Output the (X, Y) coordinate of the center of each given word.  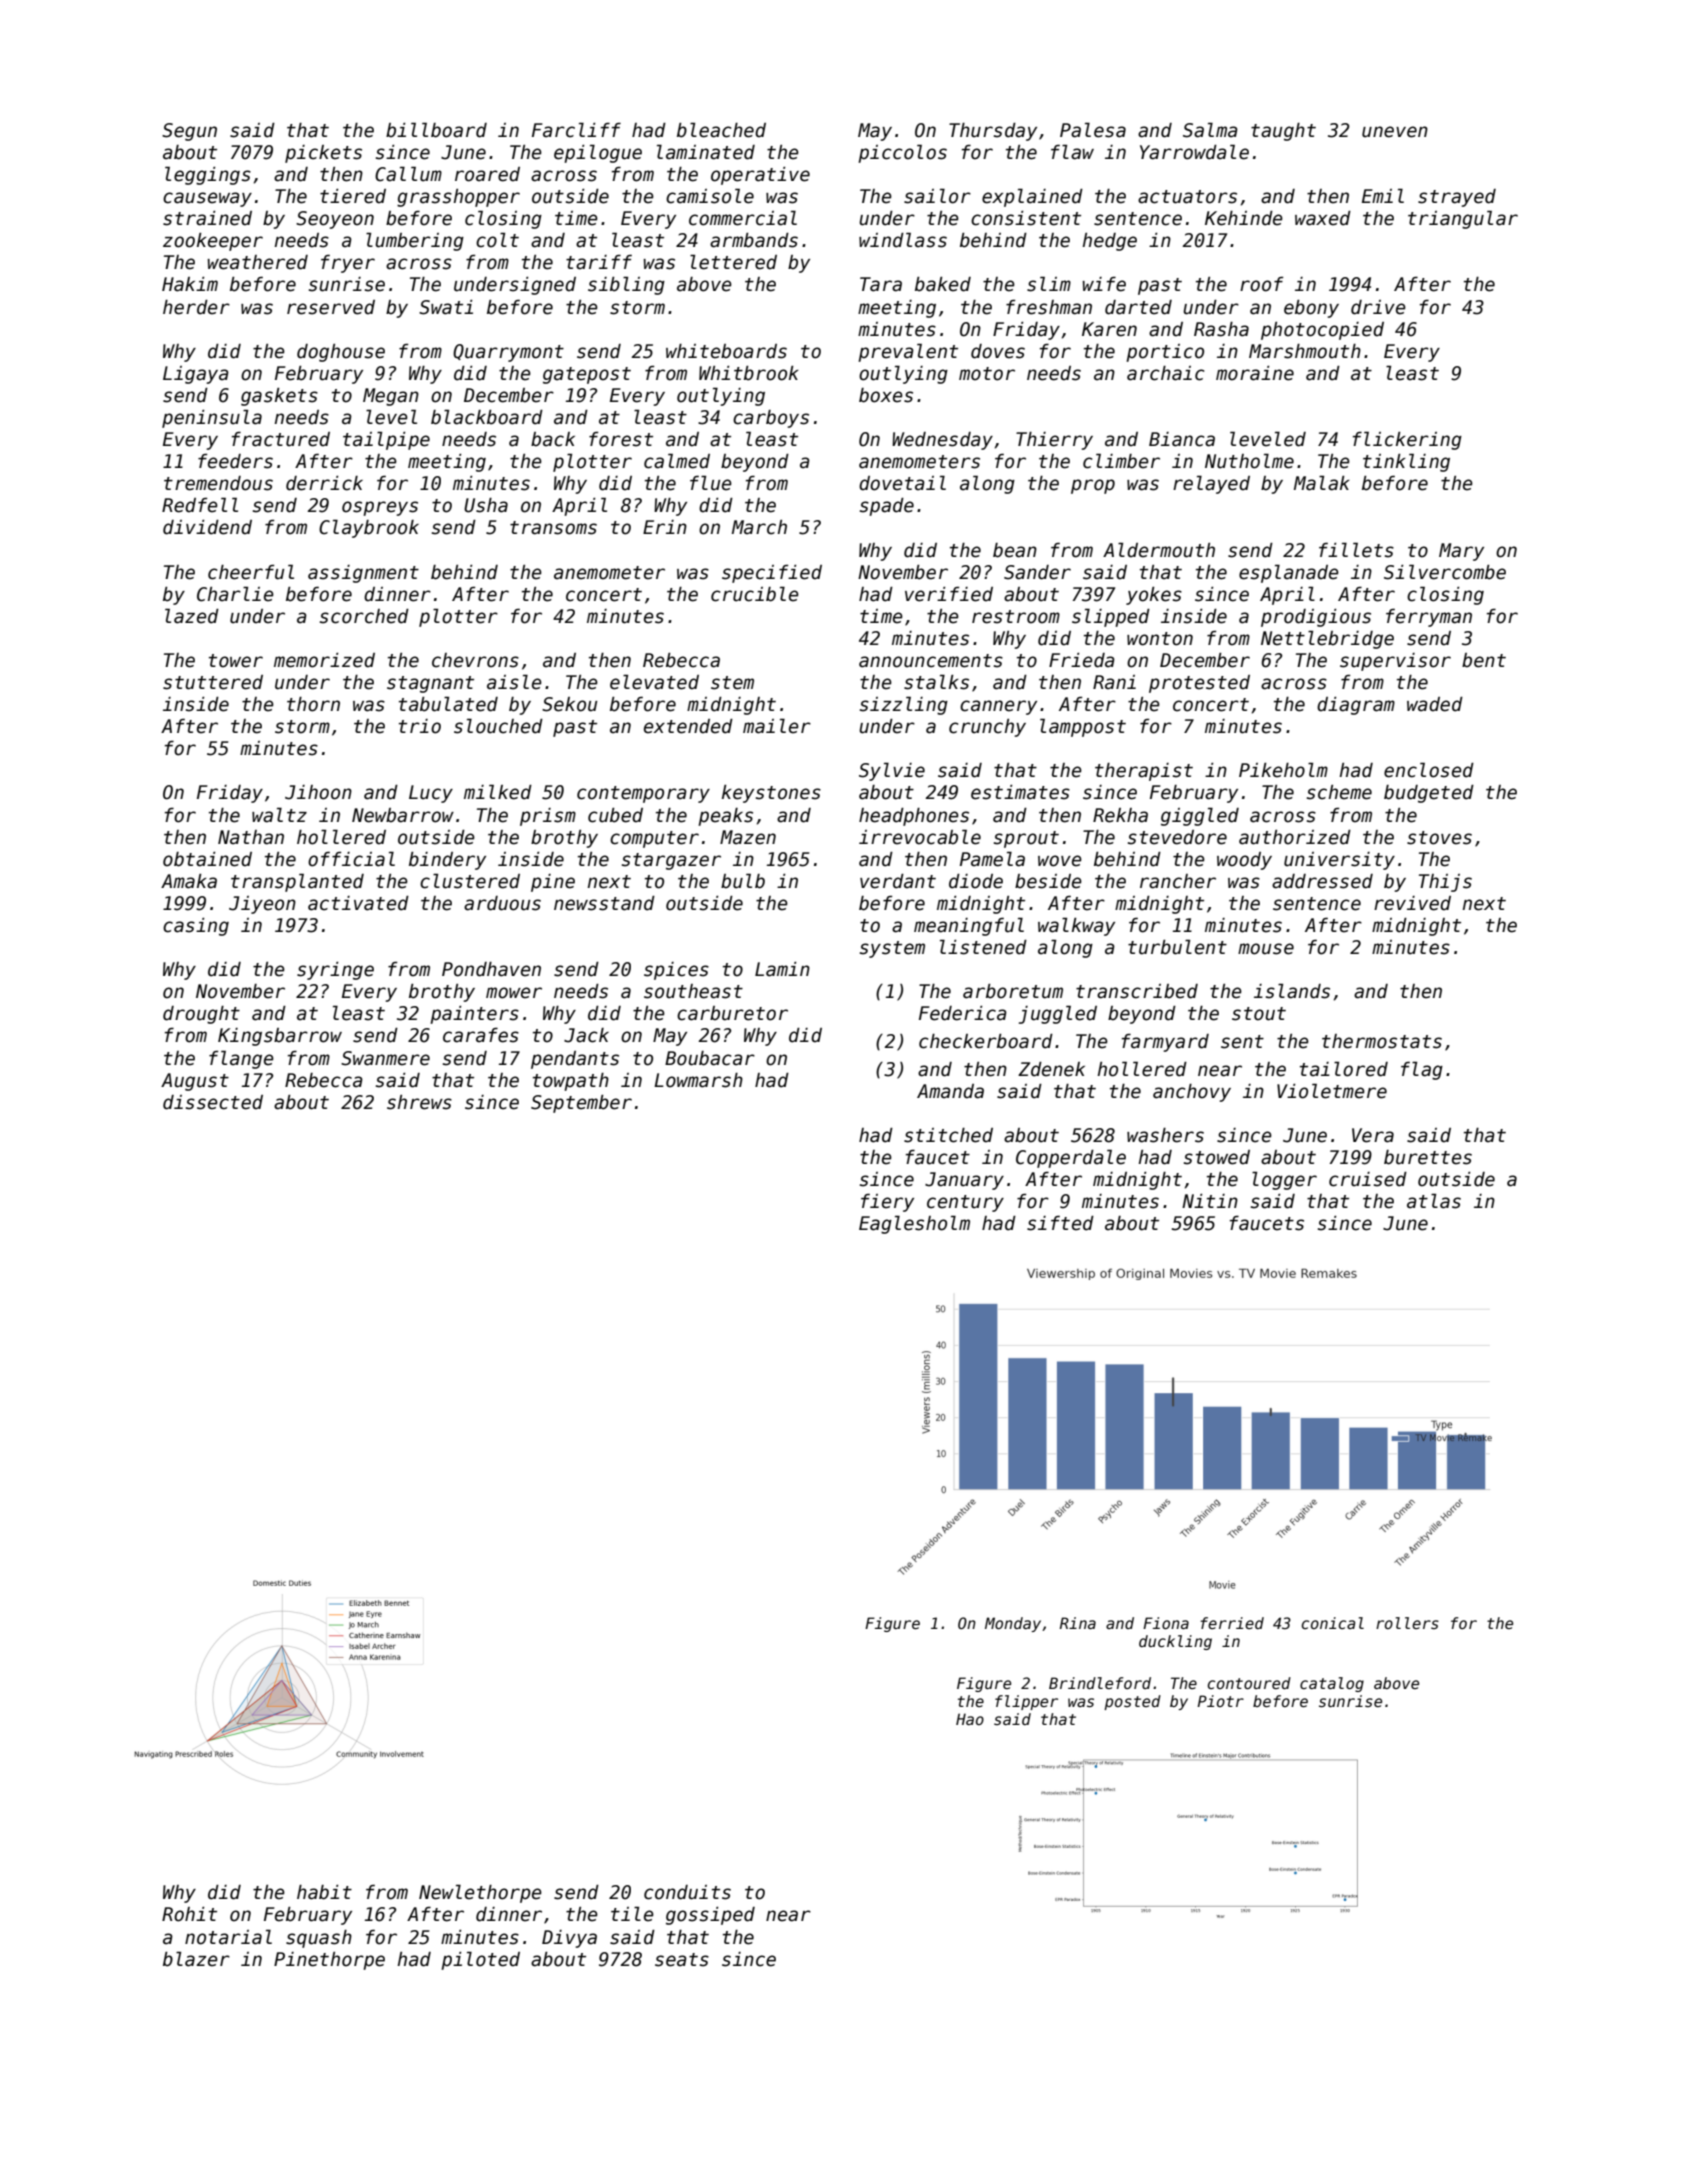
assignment (363, 574)
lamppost (1083, 727)
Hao (970, 1719)
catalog (1332, 1684)
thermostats (1382, 1041)
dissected (213, 1102)
